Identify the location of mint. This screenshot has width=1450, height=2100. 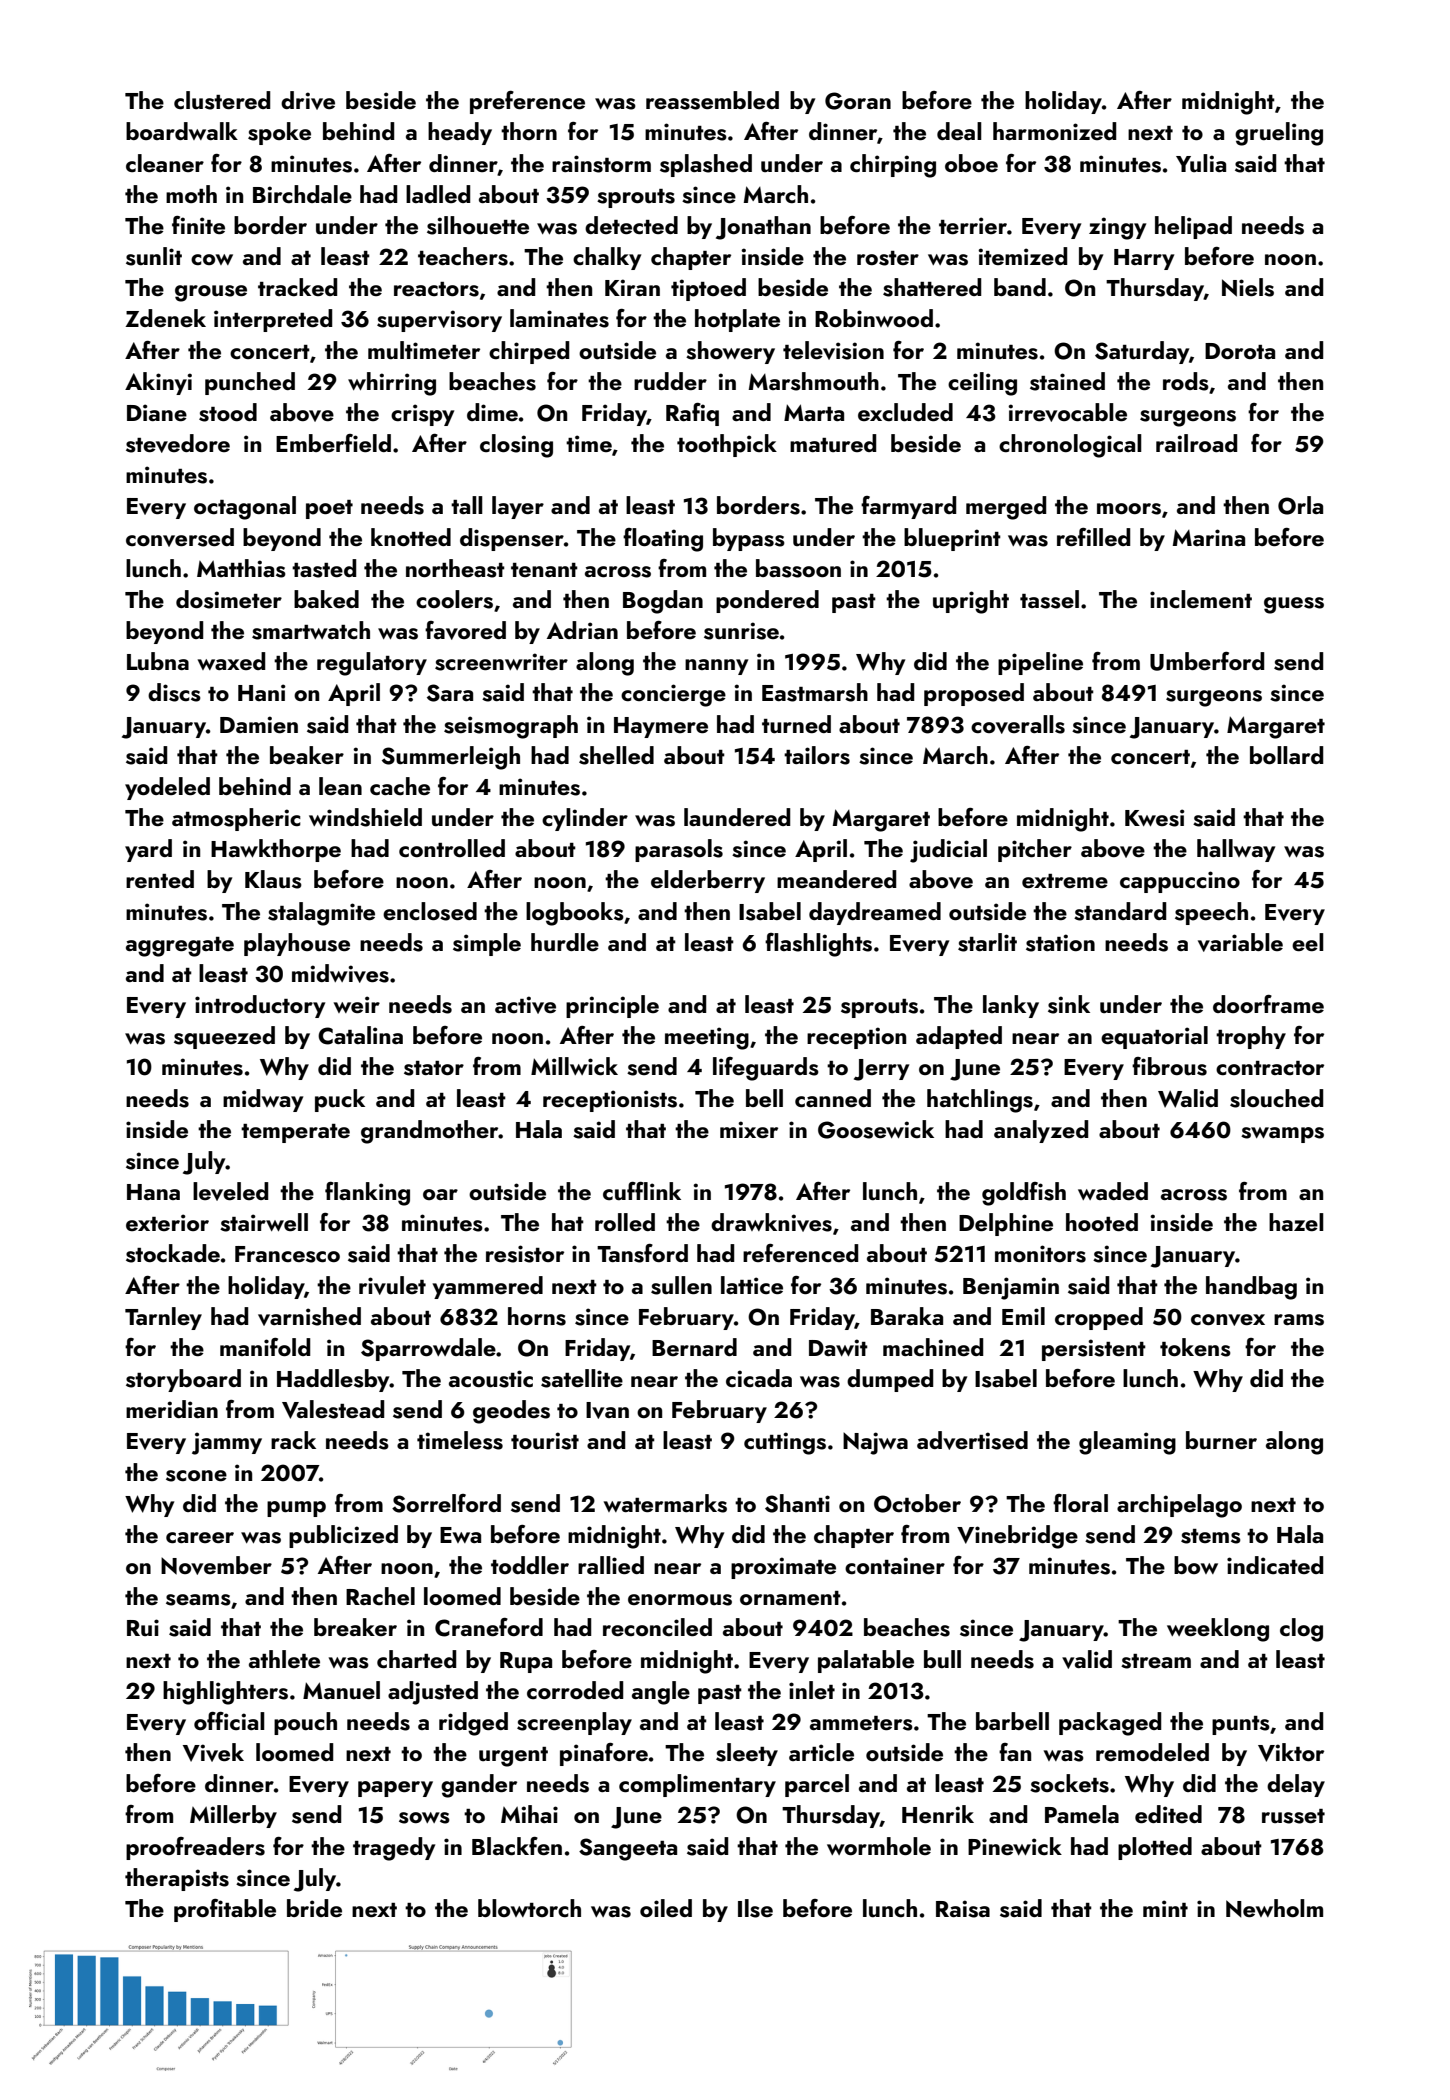
(1165, 1908).
